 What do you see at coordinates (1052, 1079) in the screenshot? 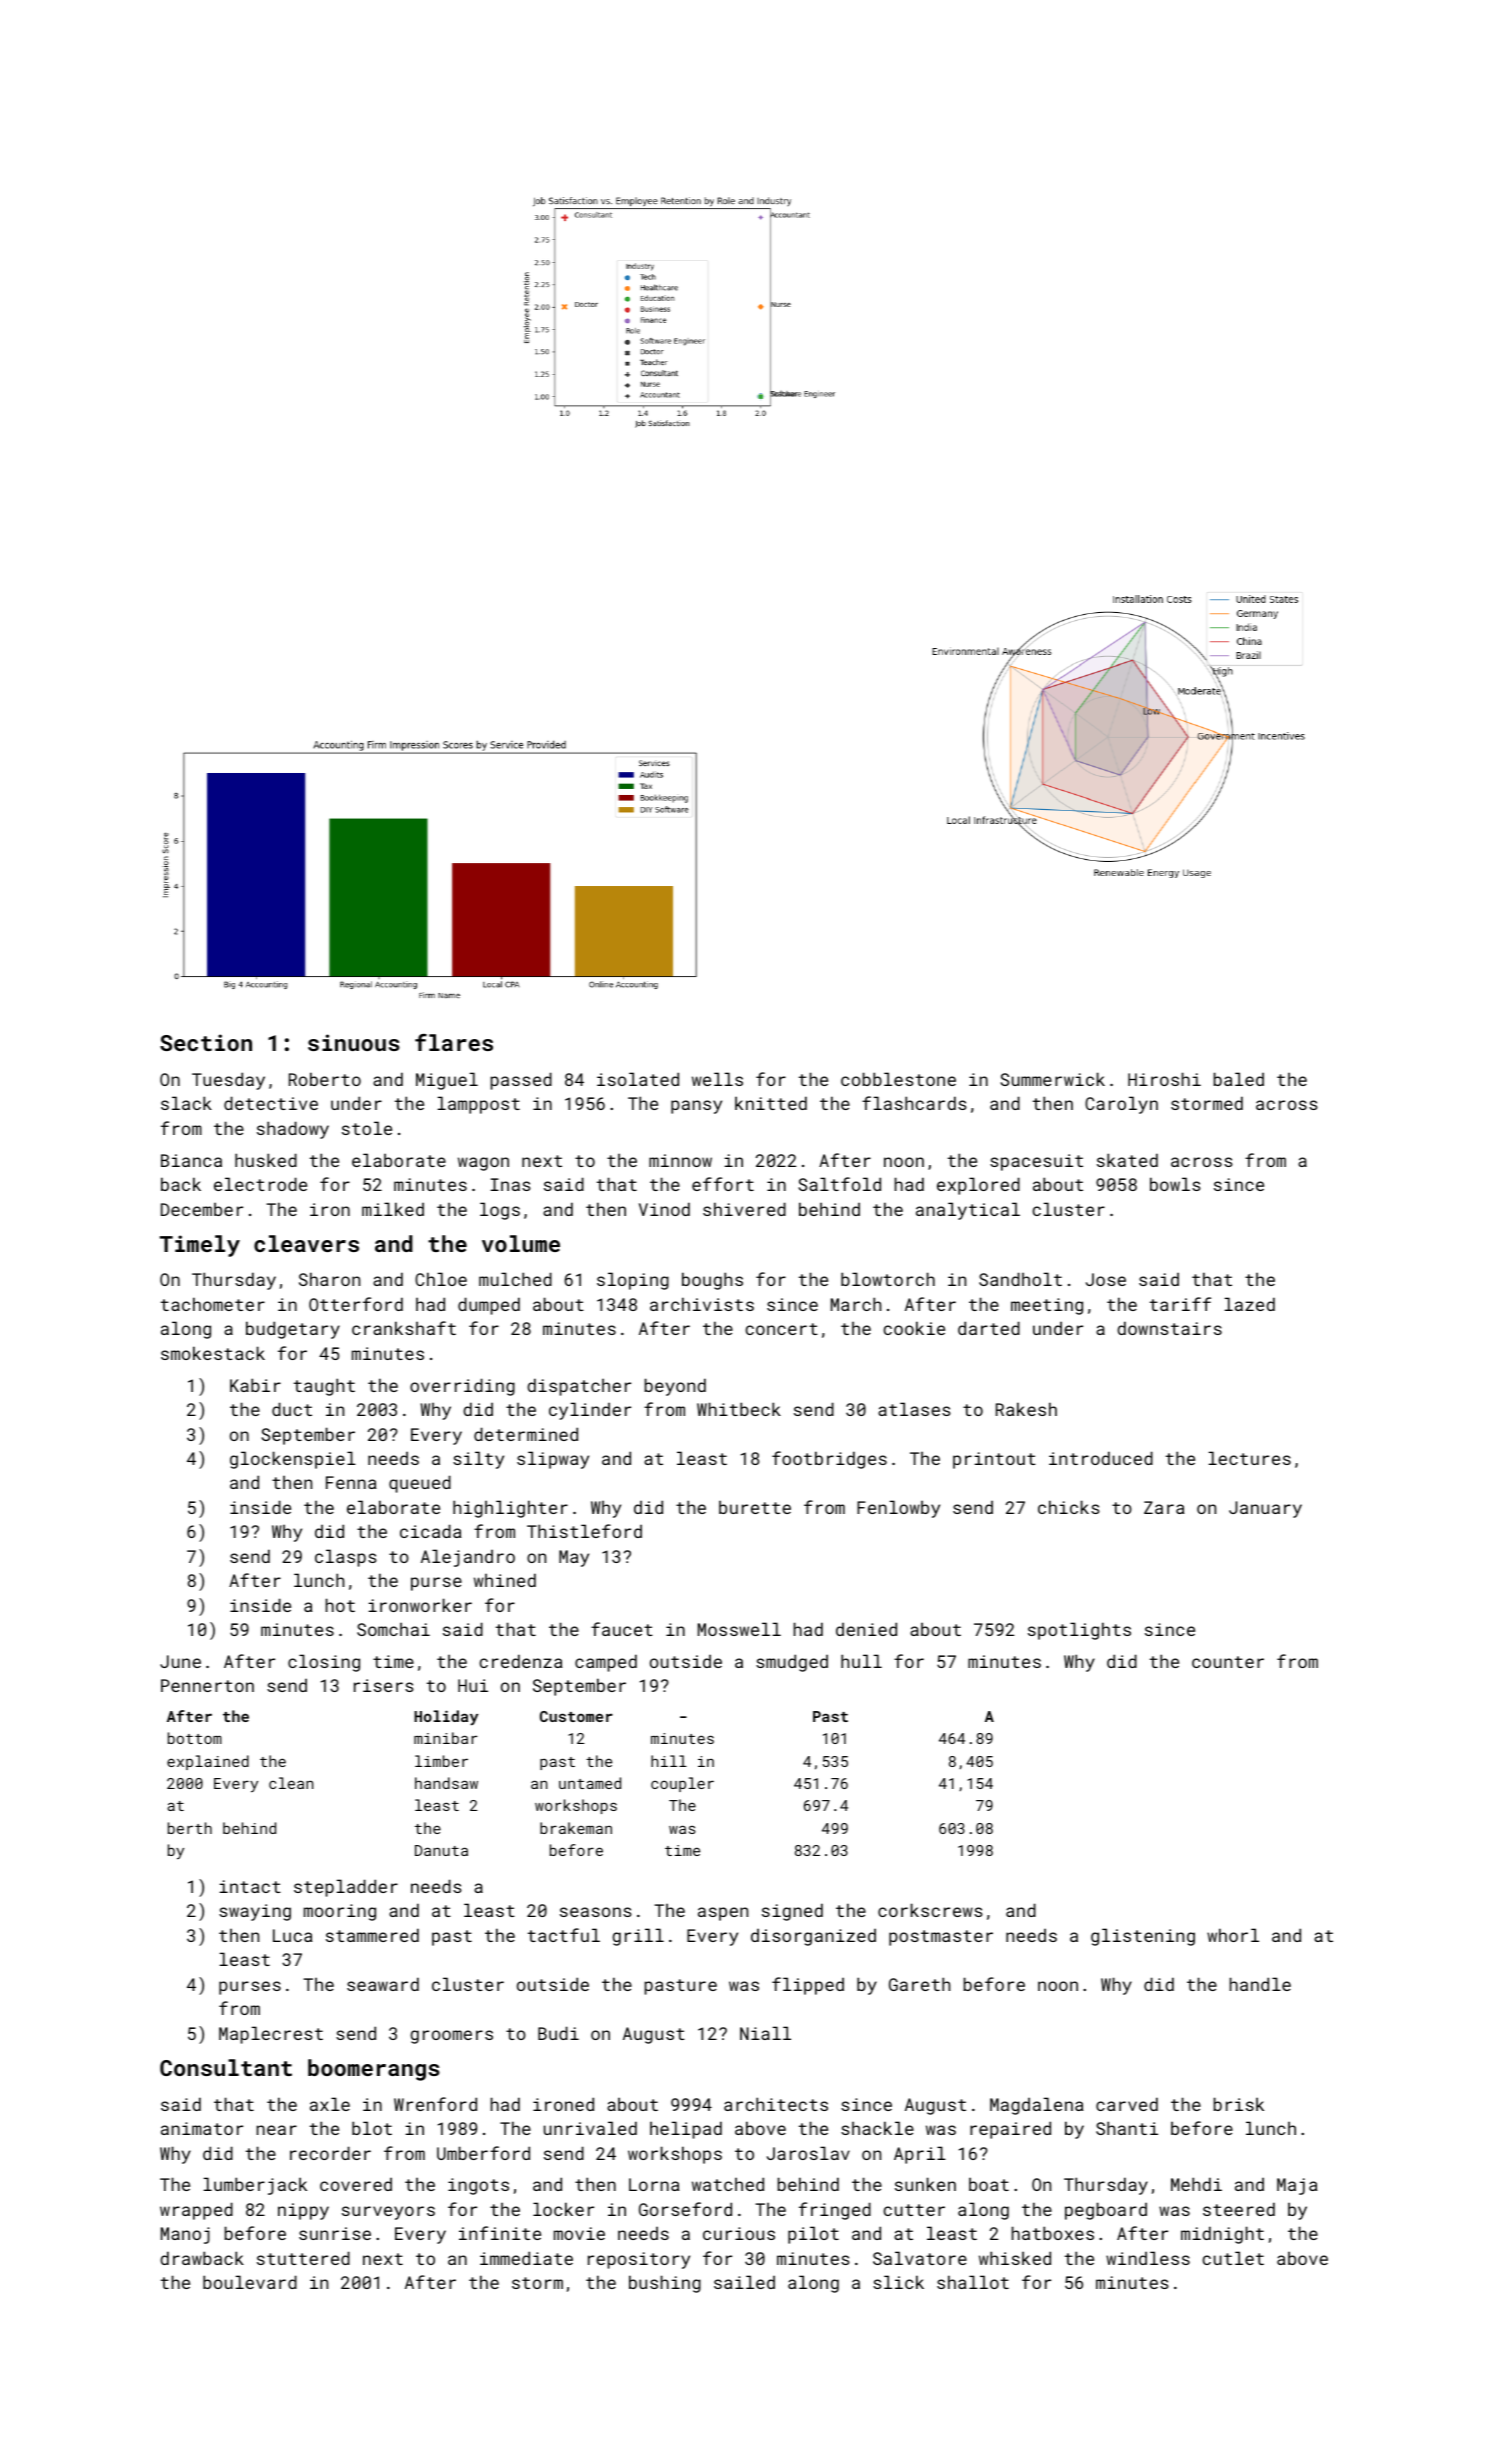
I see `Summerwick` at bounding box center [1052, 1079].
